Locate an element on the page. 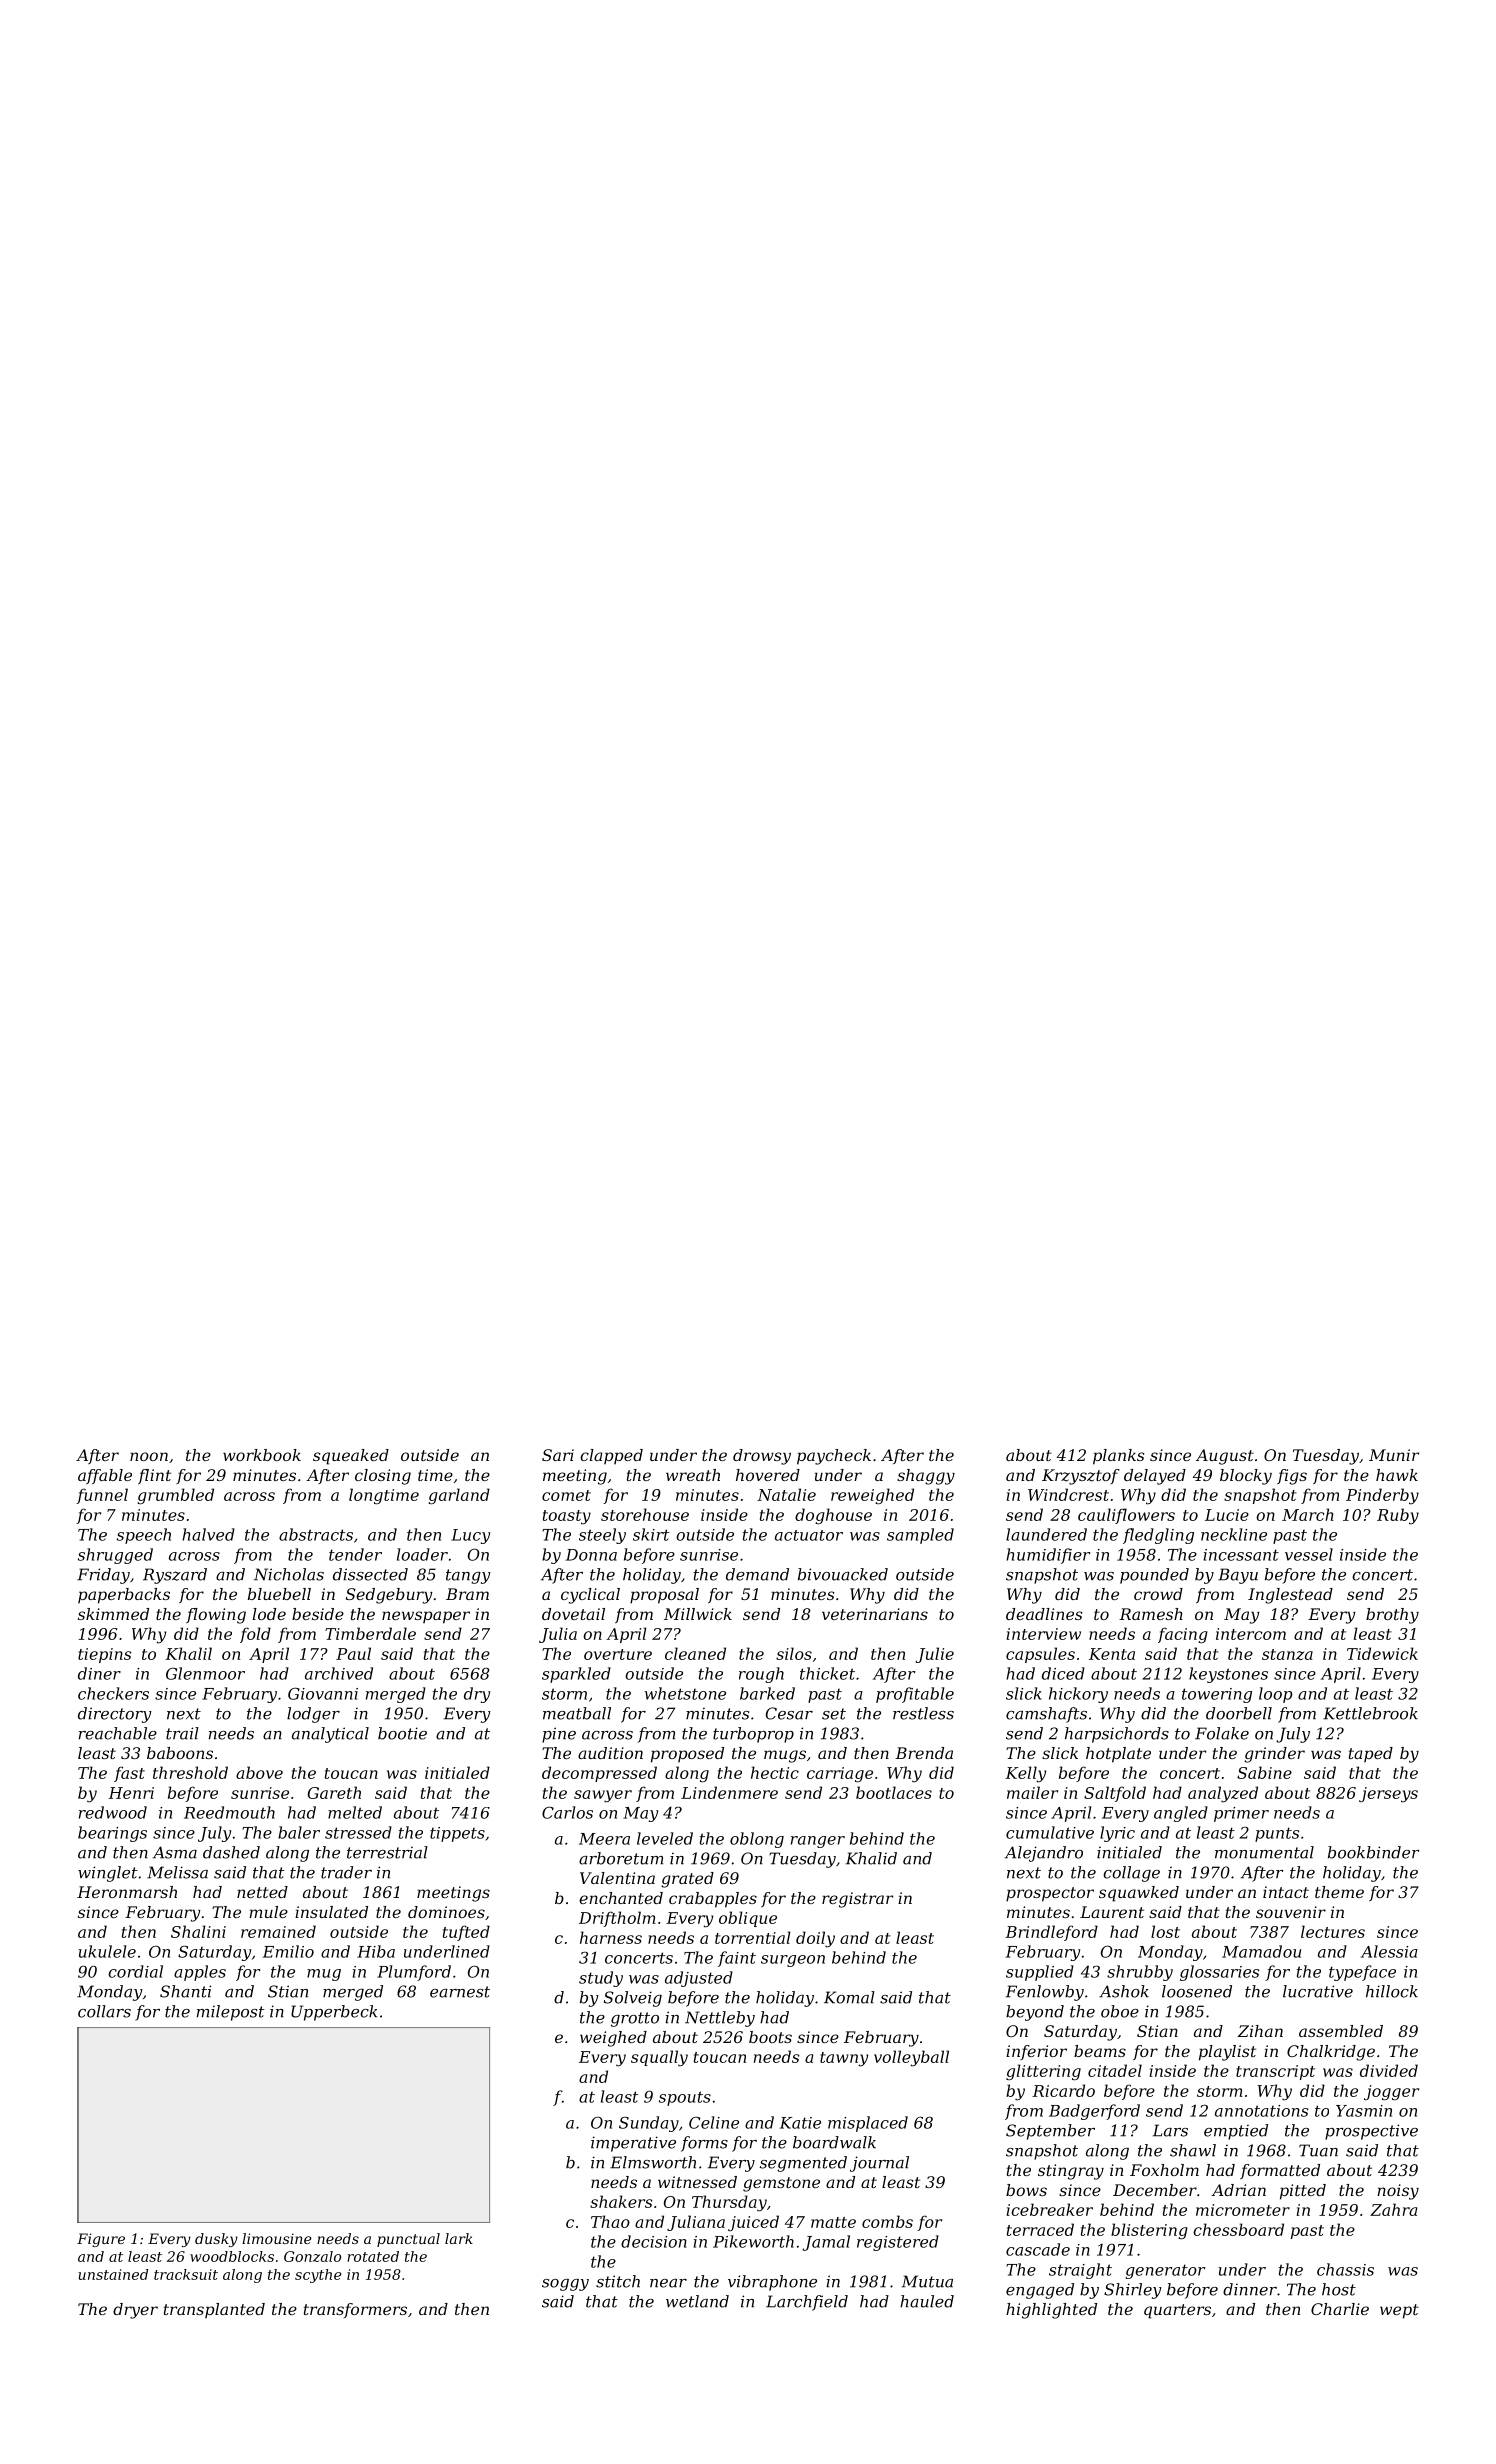 This page has width=1496, height=2464. decompressed is located at coordinates (599, 1774).
